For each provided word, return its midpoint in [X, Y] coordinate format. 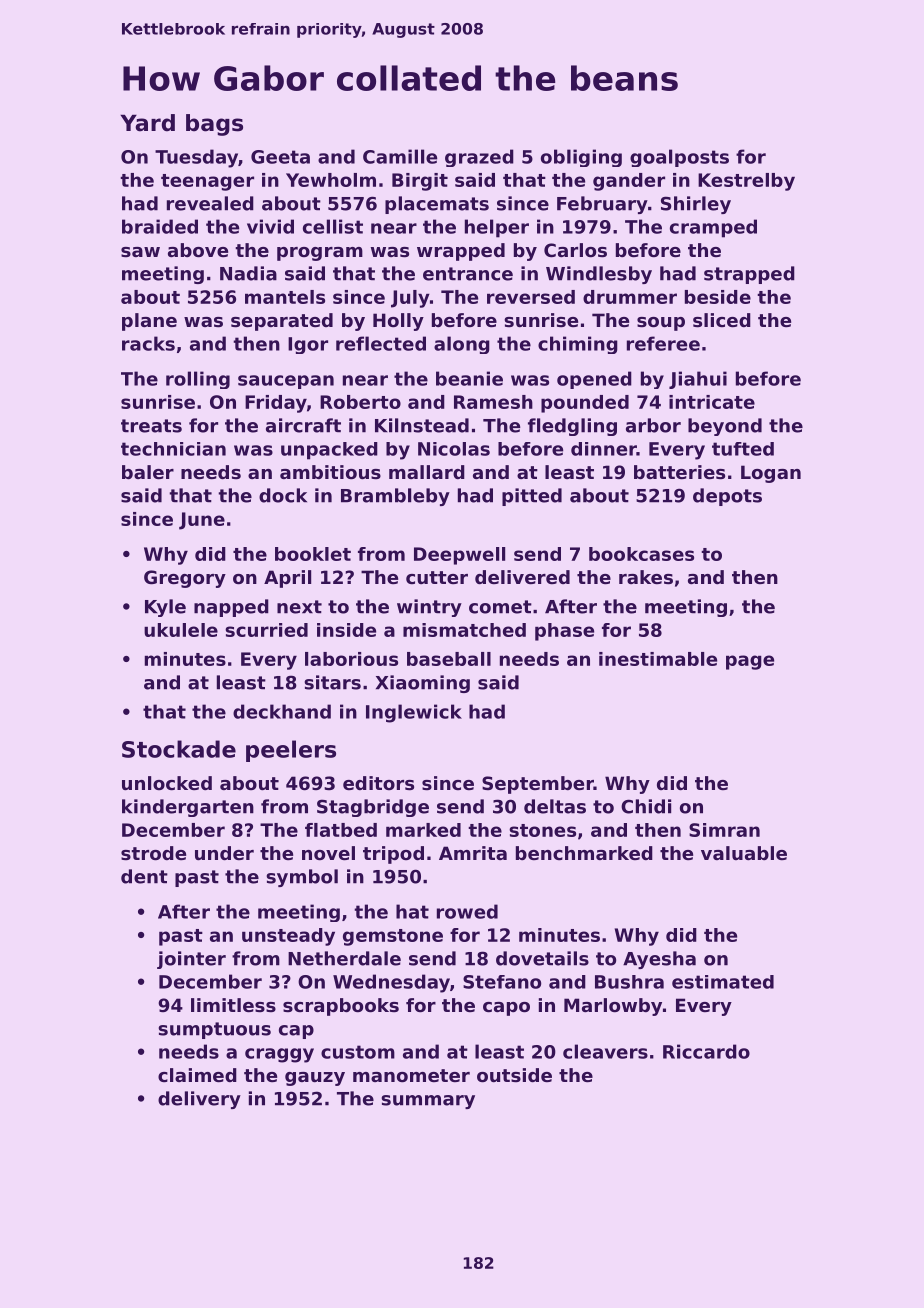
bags [214, 125]
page [750, 662]
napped [231, 608]
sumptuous [214, 1030]
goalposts [679, 158]
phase [564, 632]
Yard [148, 123]
